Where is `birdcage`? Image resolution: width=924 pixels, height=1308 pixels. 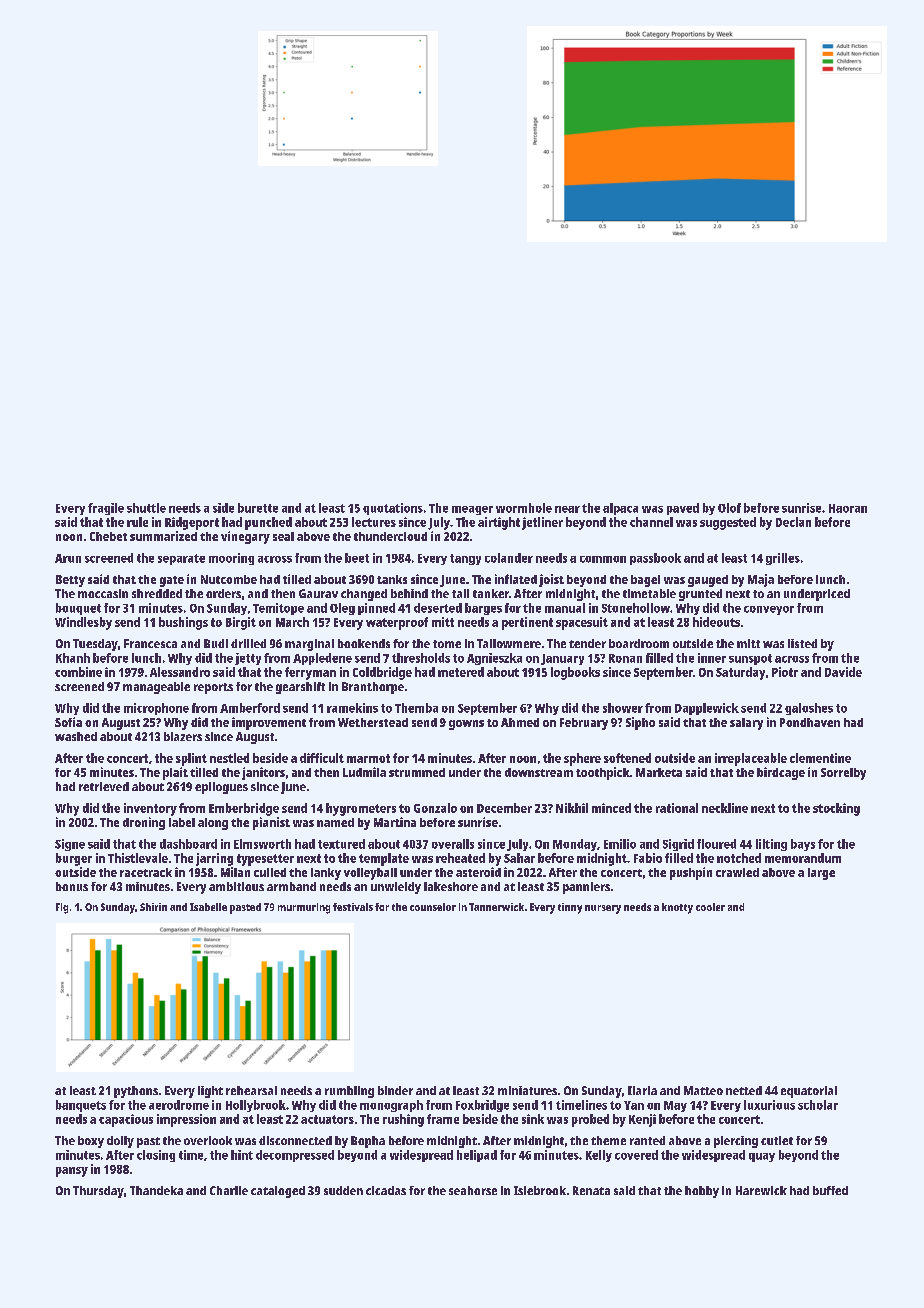
birdcage is located at coordinates (781, 773).
